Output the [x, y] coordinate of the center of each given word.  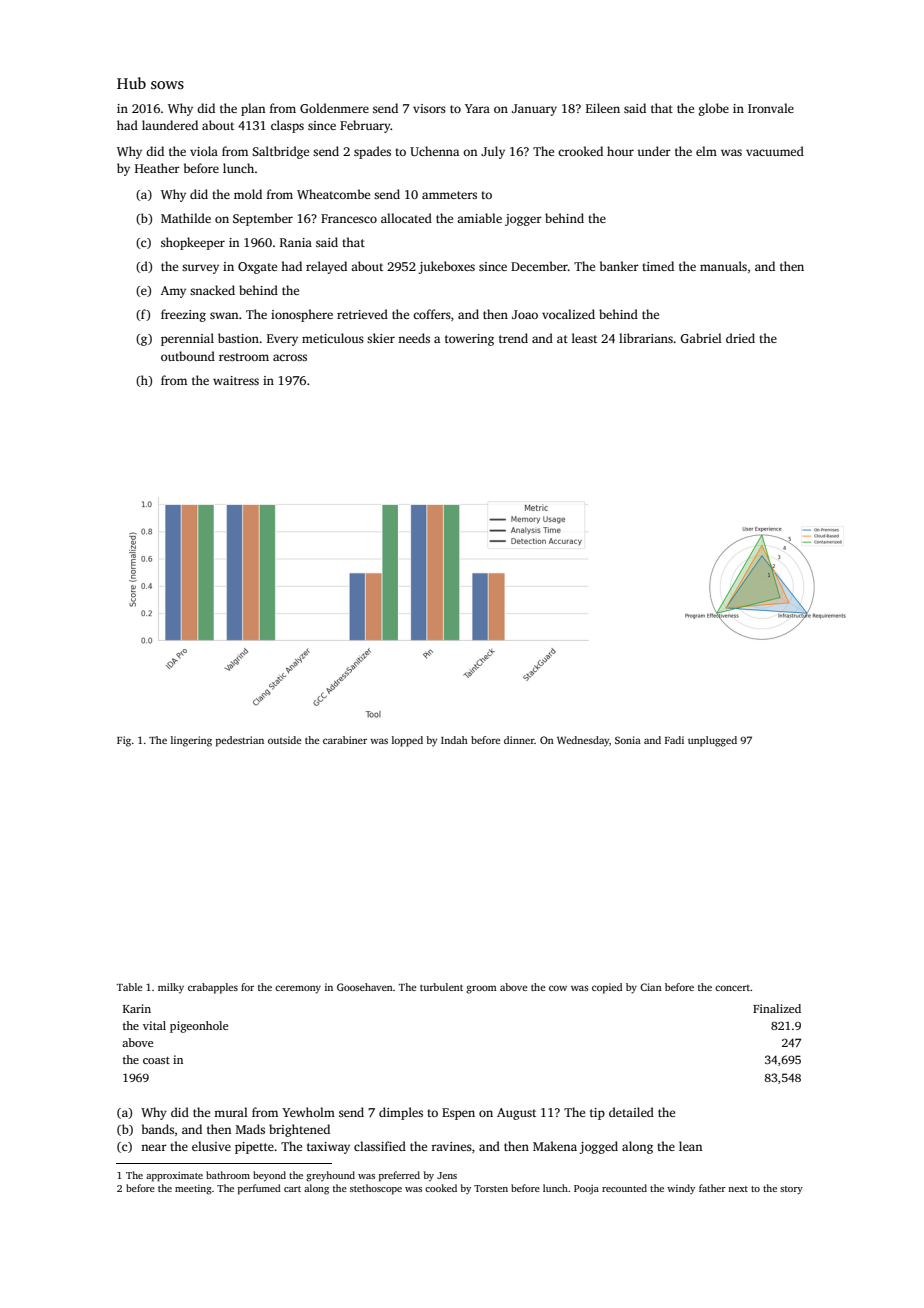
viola [204, 151]
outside [284, 740]
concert [733, 988]
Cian [651, 987]
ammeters [449, 195]
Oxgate [257, 268]
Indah [454, 740]
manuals [723, 266]
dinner [519, 740]
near [154, 1147]
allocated [406, 218]
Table [129, 987]
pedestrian [240, 741]
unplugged [712, 741]
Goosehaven [365, 987]
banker [619, 266]
